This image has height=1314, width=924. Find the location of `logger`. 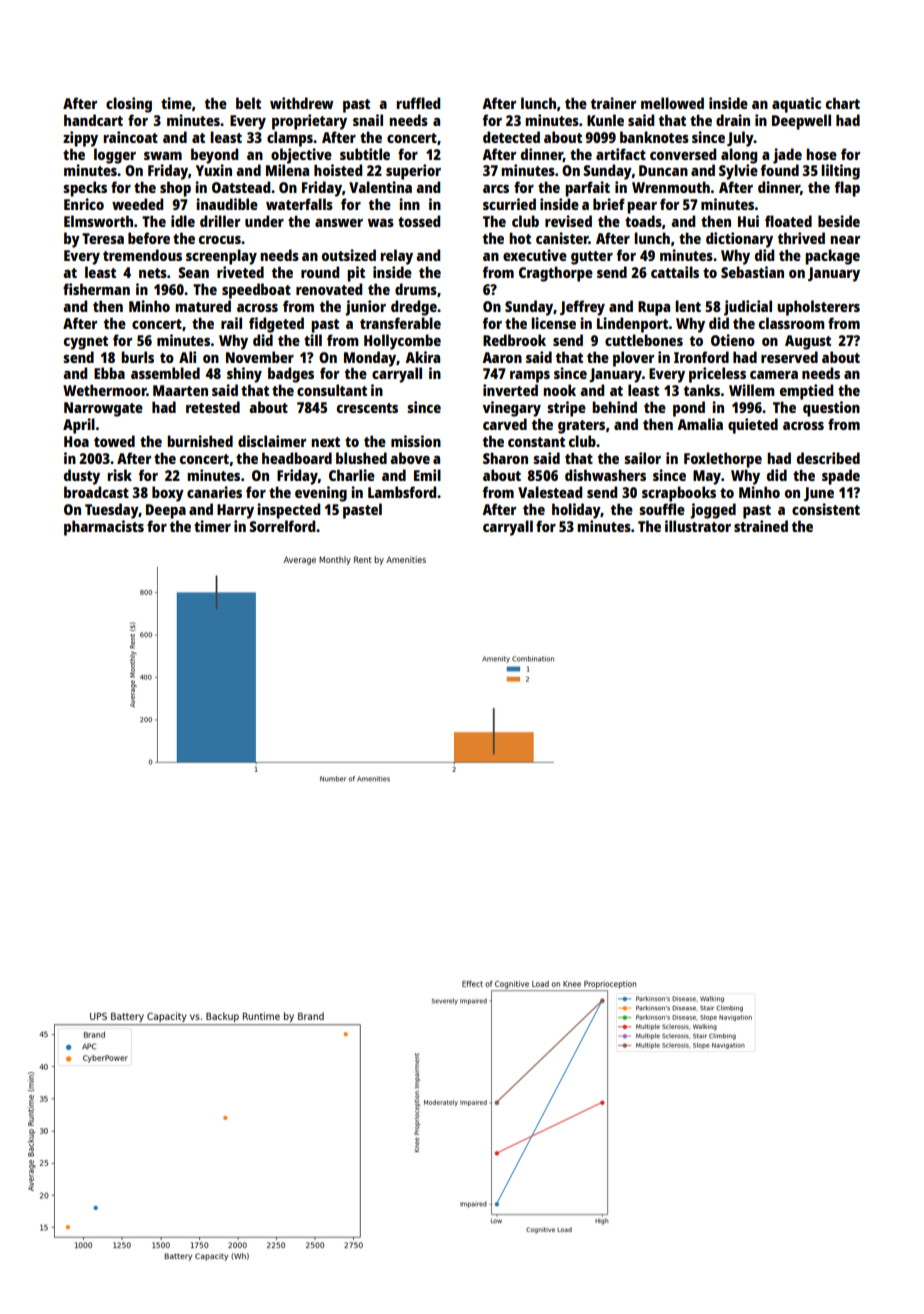

logger is located at coordinates (115, 156).
